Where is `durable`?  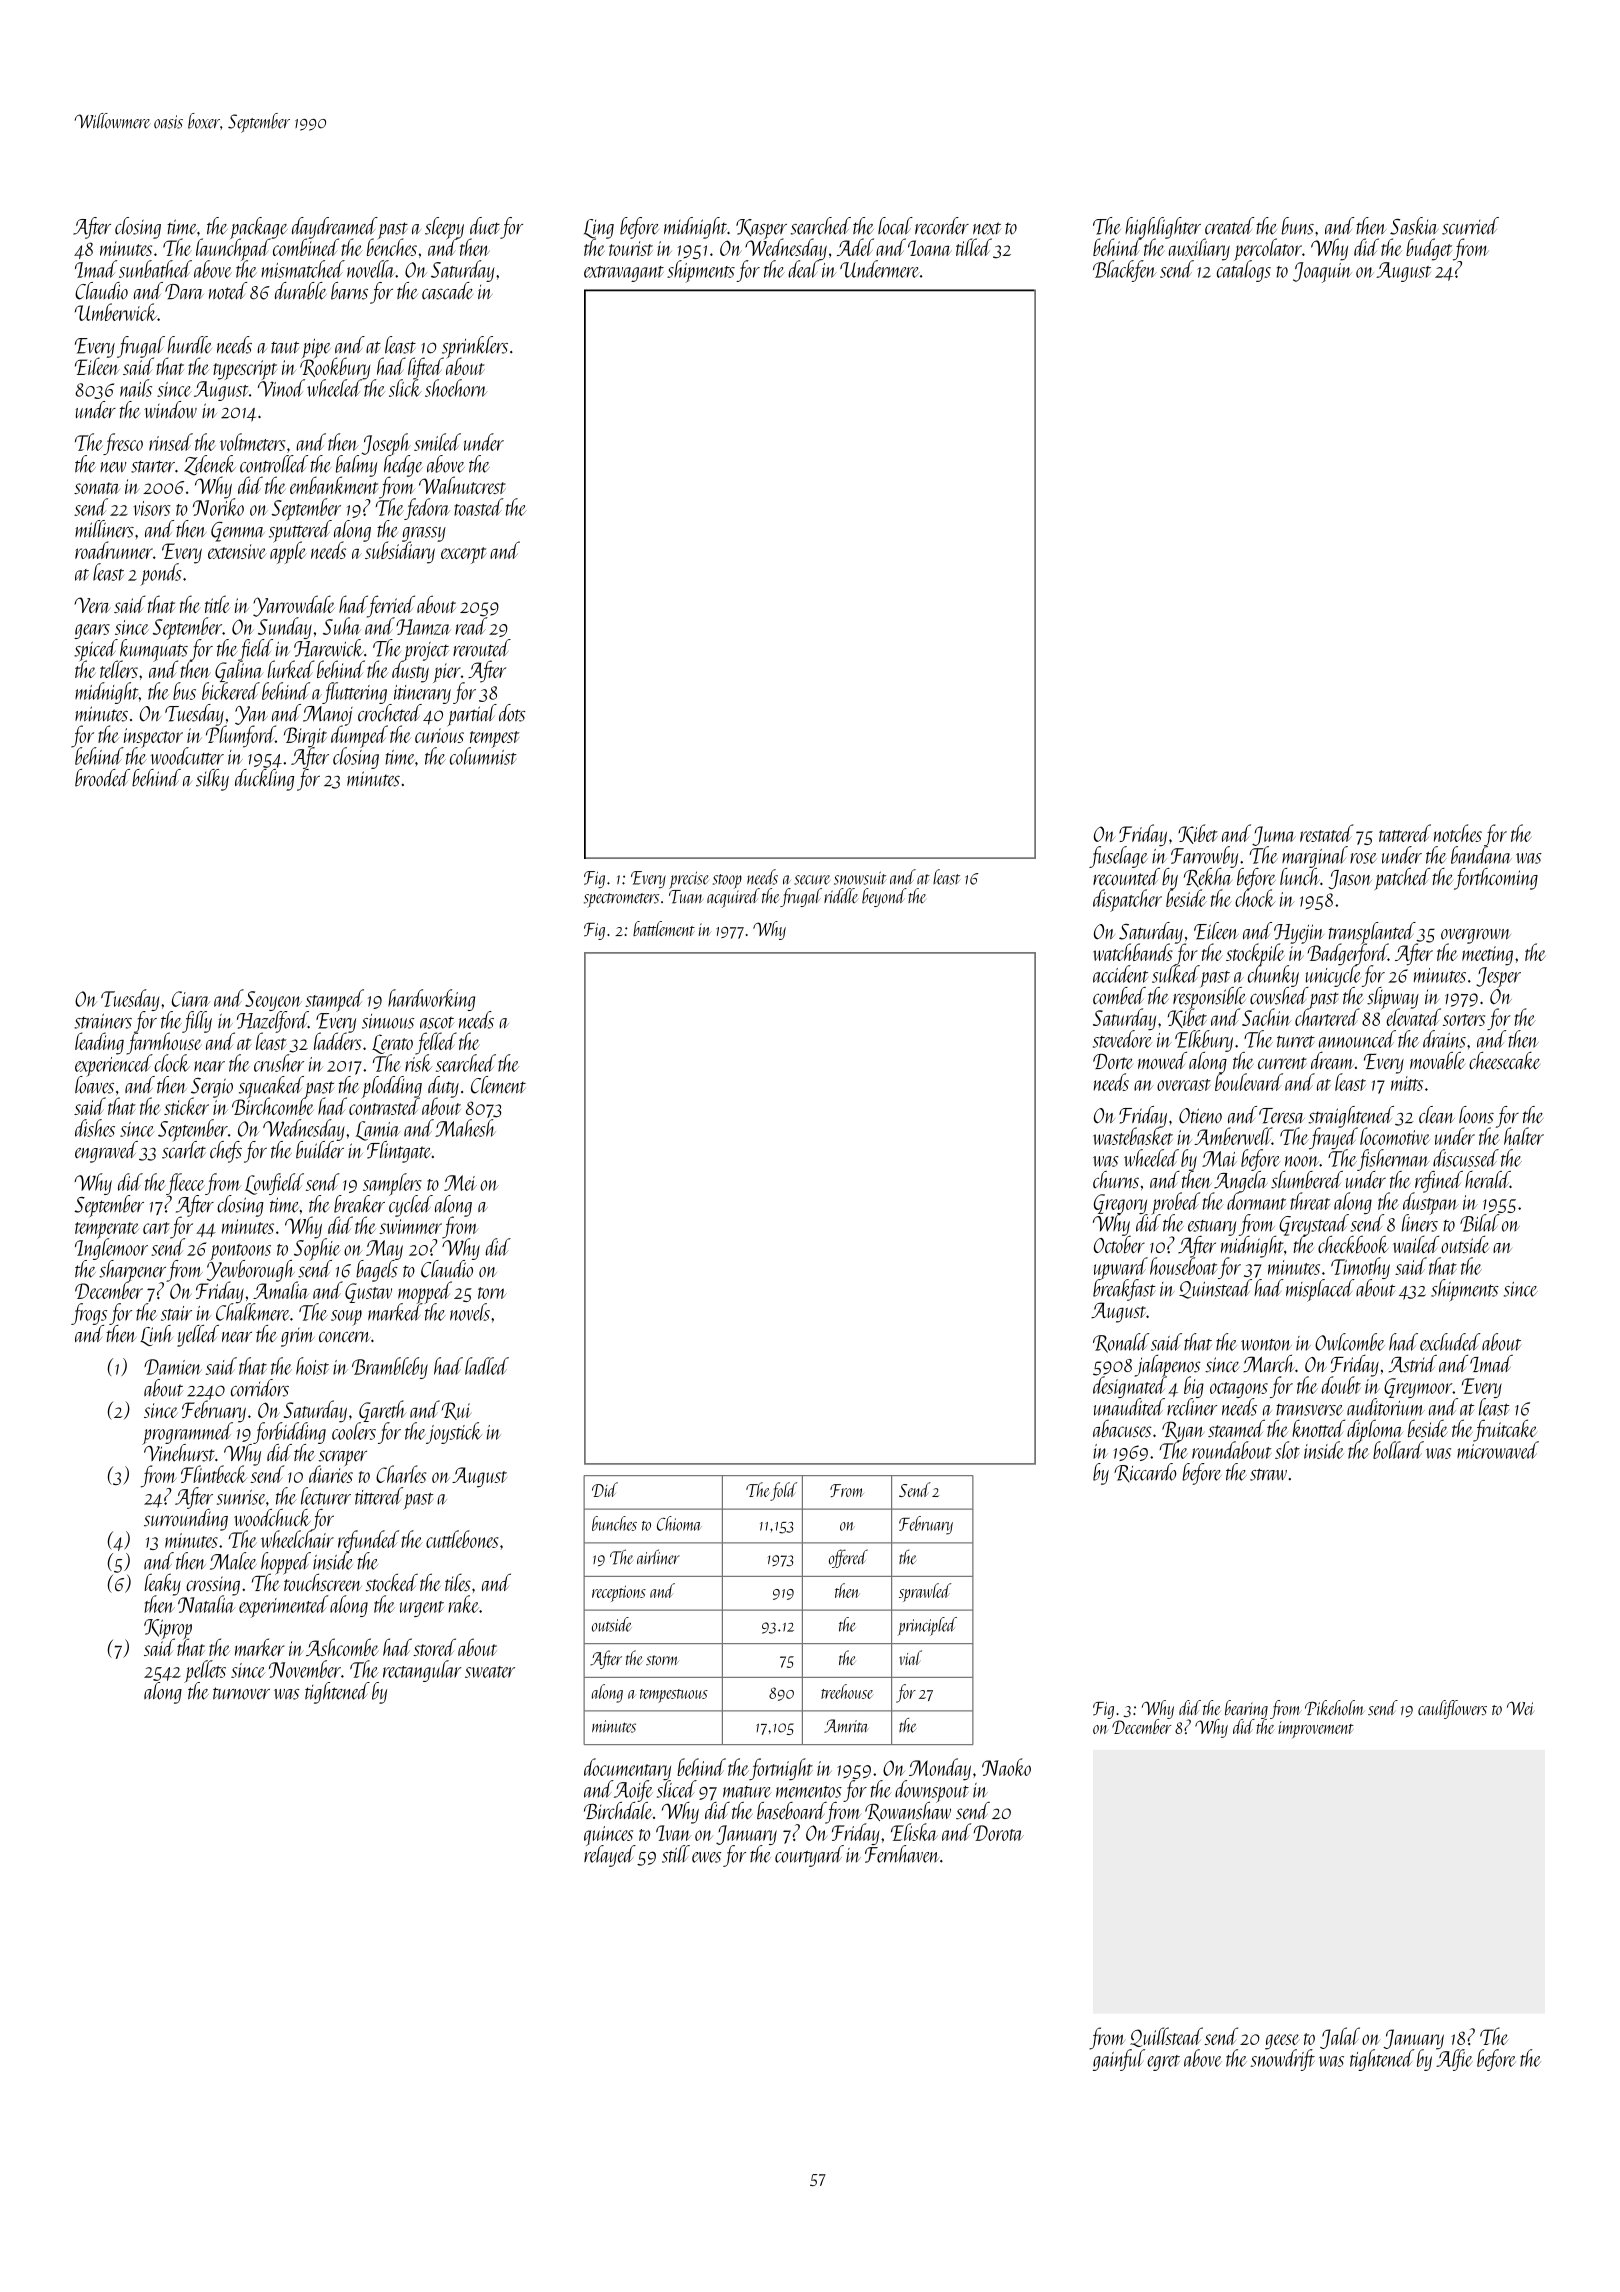 durable is located at coordinates (301, 291).
